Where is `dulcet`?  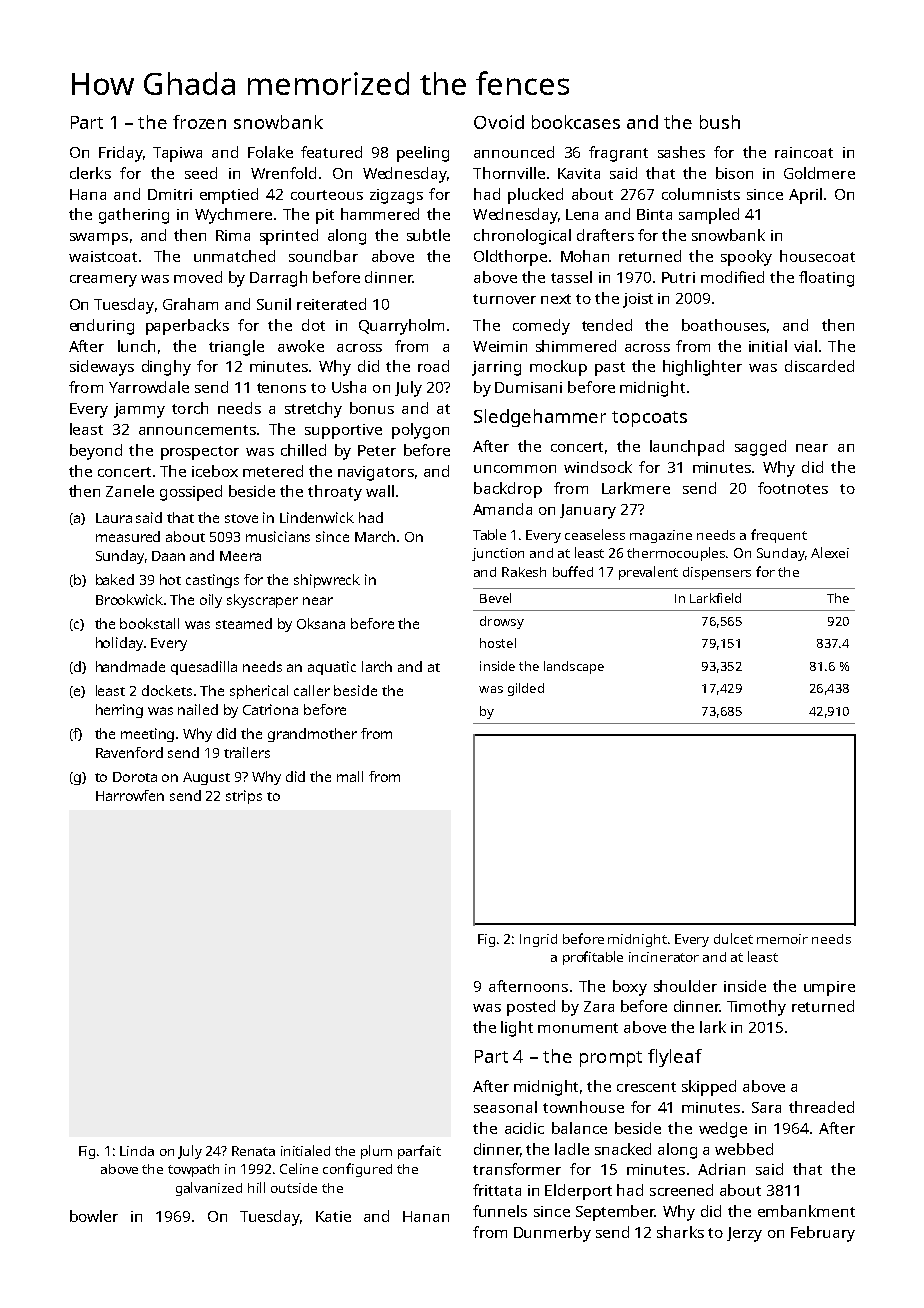
dulcet is located at coordinates (733, 938).
